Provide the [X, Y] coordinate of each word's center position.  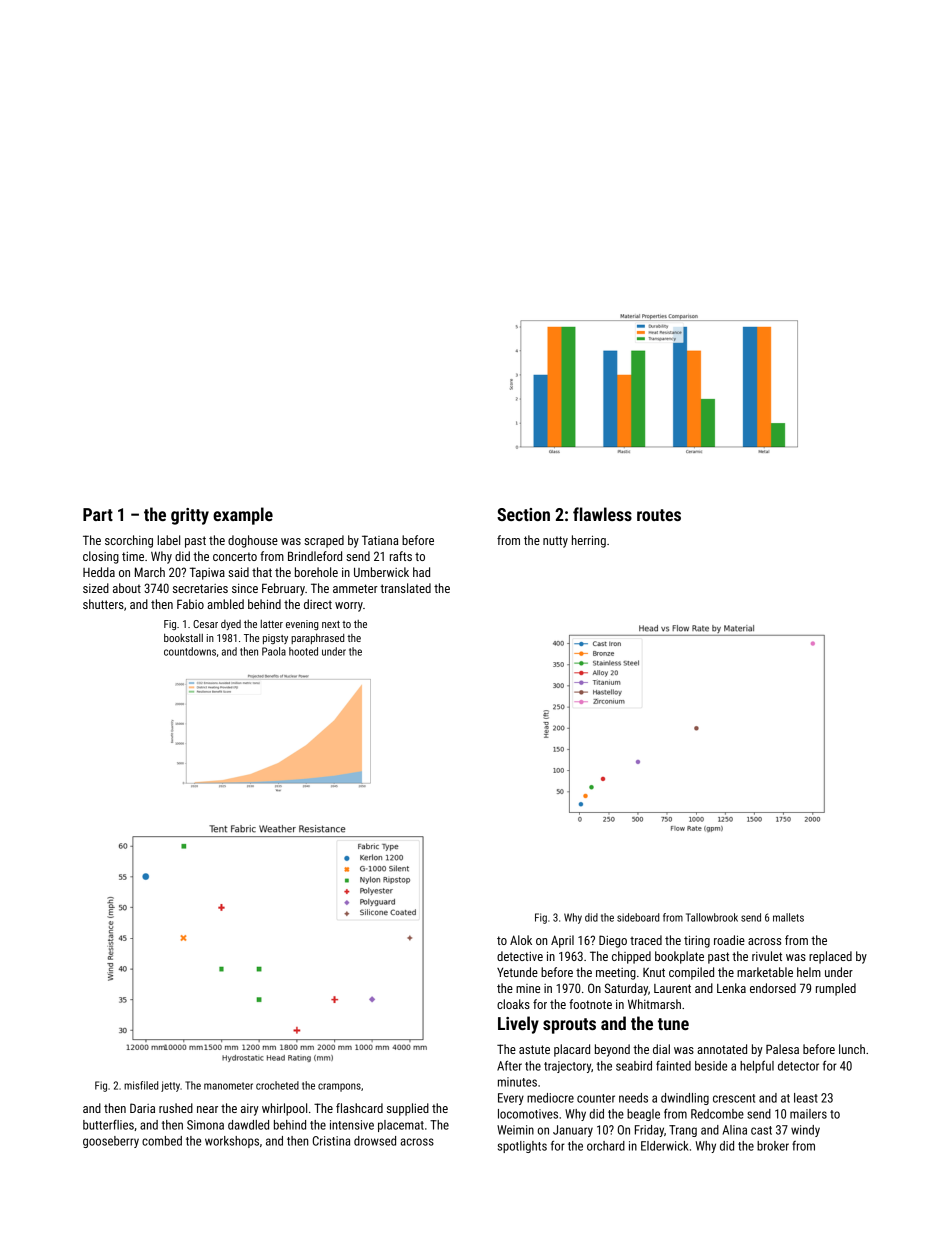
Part [98, 514]
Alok [521, 940]
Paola [274, 651]
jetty [170, 1086]
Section [523, 514]
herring [589, 541]
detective [520, 956]
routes [659, 515]
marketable [765, 972]
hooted [303, 651]
